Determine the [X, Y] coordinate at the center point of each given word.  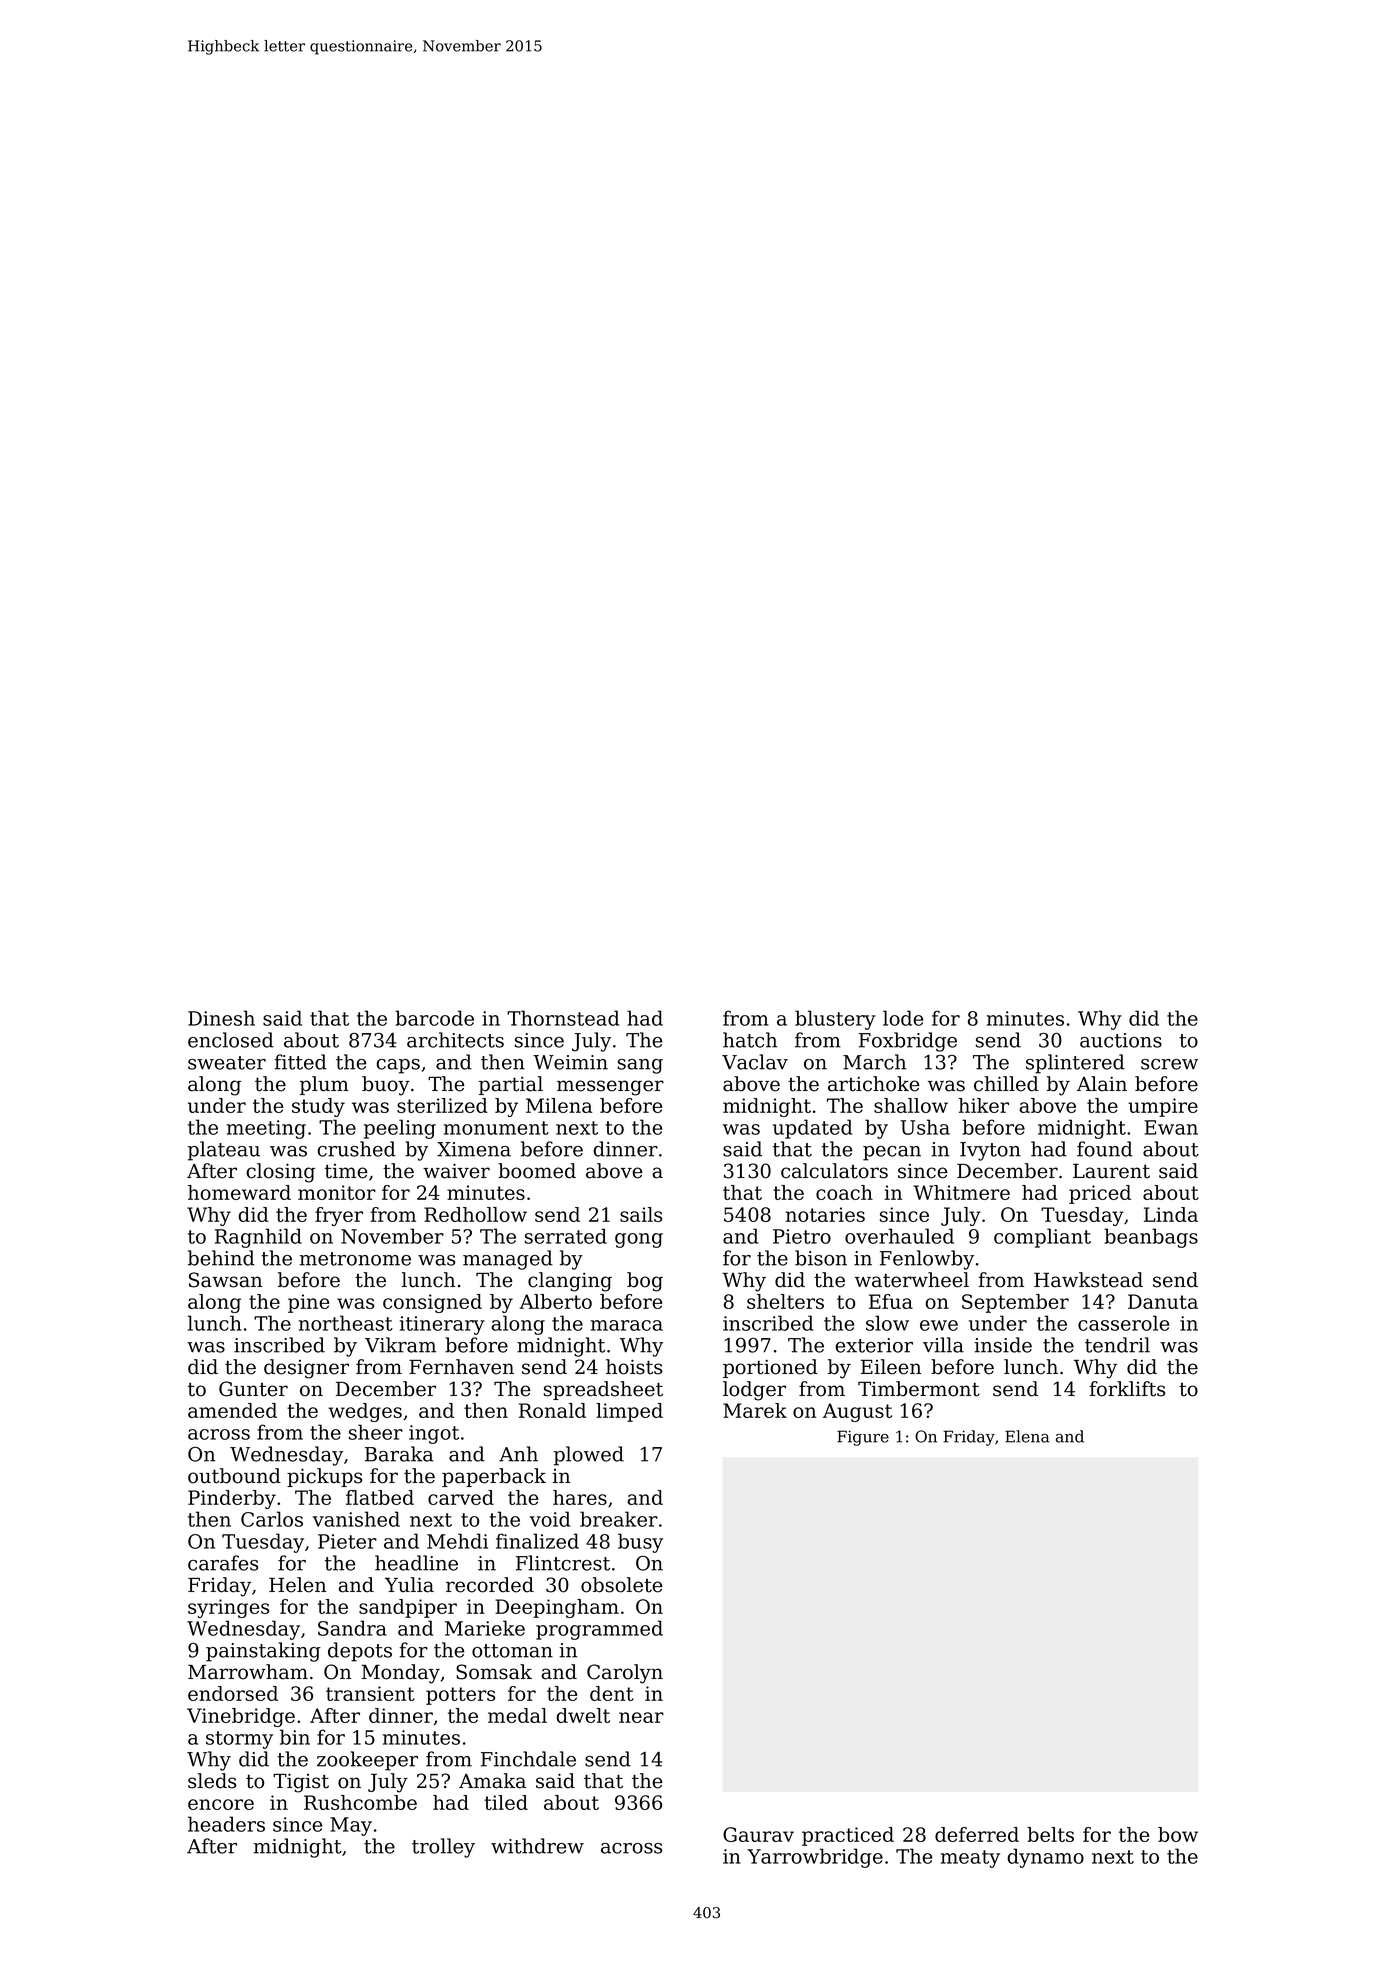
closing [280, 1173]
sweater [227, 1063]
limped [629, 1412]
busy [640, 1543]
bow [1178, 1834]
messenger [610, 1088]
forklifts [1127, 1389]
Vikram [400, 1345]
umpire [1163, 1107]
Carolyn [625, 1674]
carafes [223, 1563]
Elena [1027, 1436]
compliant [1042, 1238]
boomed [537, 1171]
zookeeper [367, 1761]
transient [370, 1693]
